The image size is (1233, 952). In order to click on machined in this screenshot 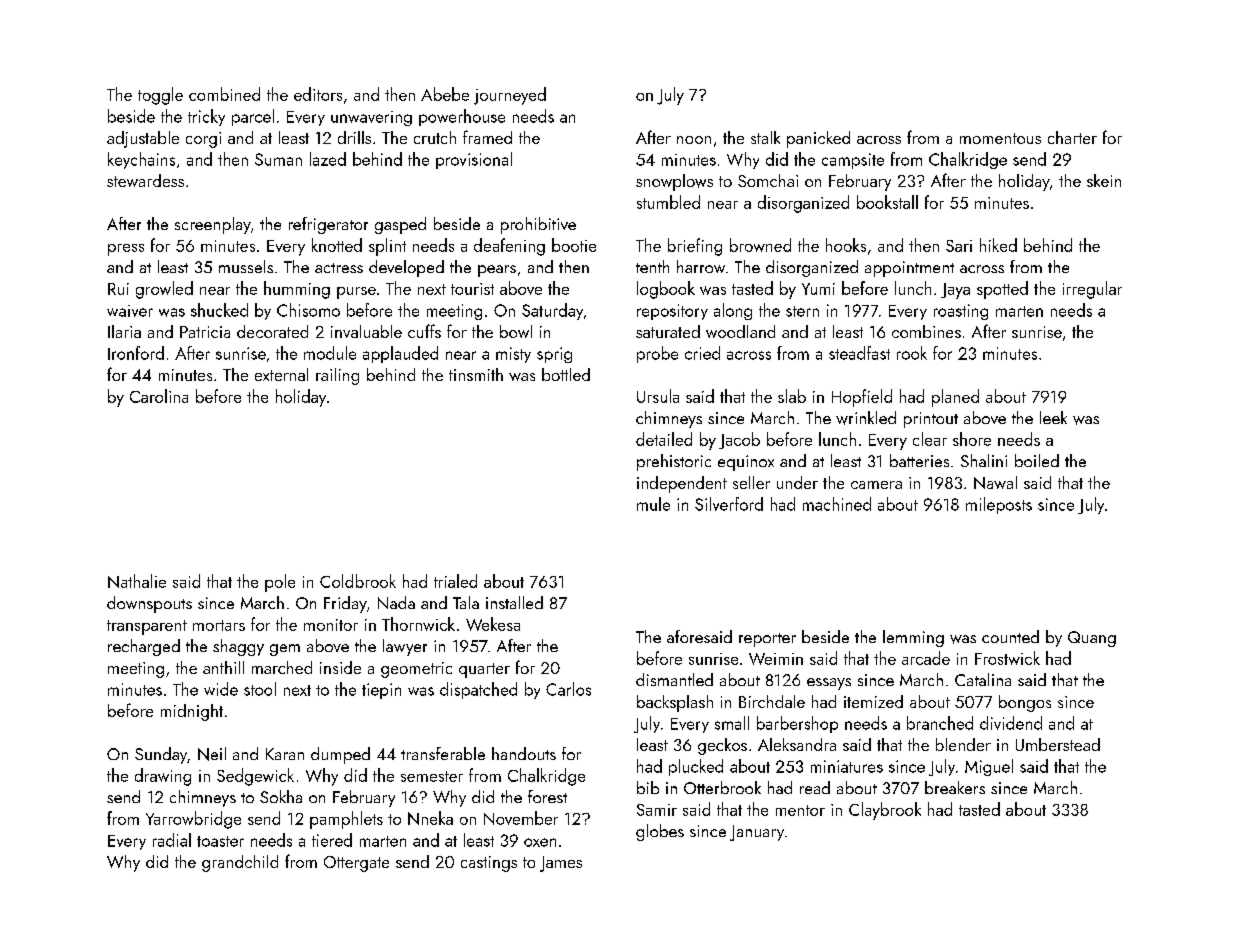, I will do `click(837, 504)`.
